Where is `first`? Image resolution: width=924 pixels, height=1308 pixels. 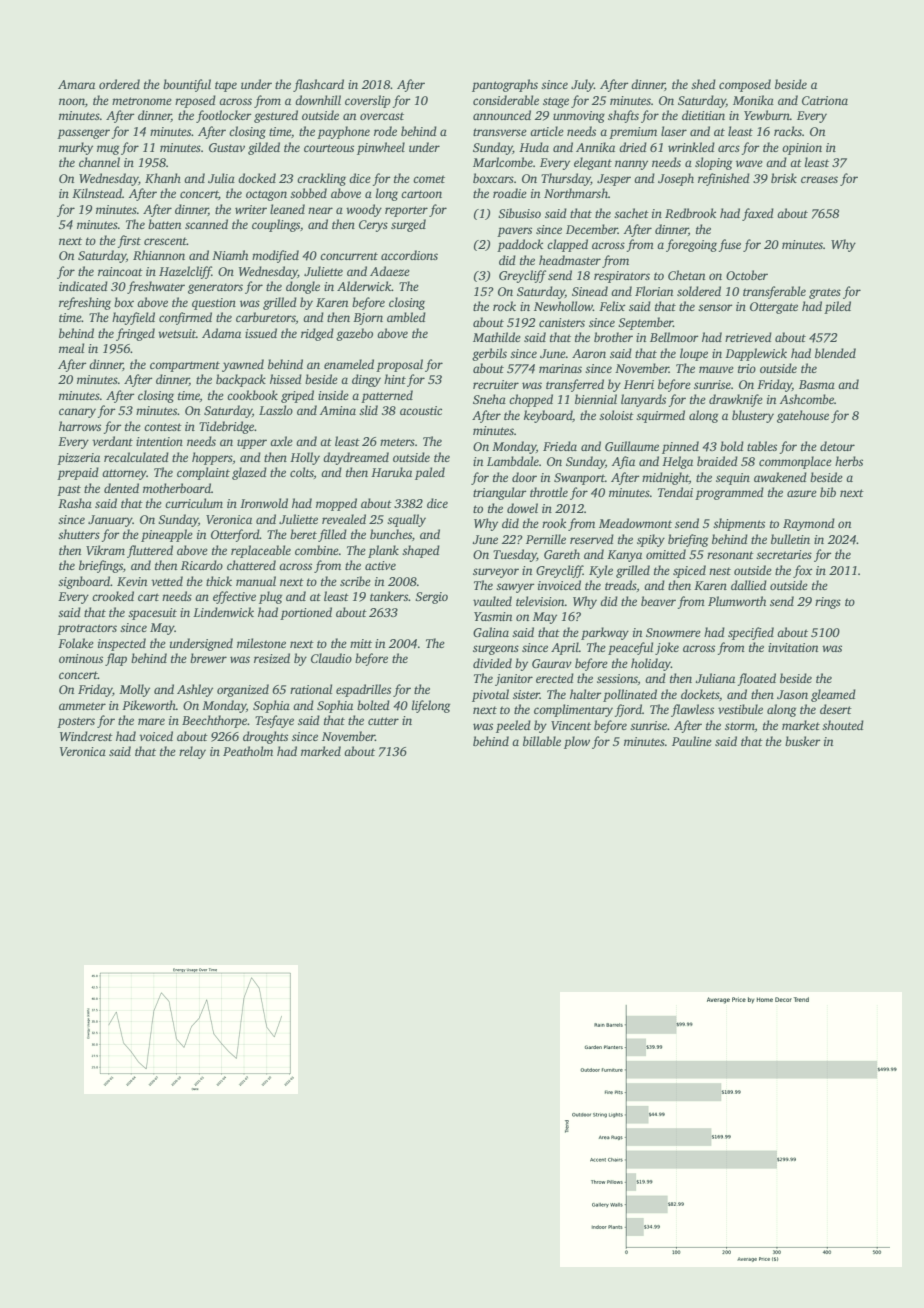 first is located at coordinates (129, 241).
